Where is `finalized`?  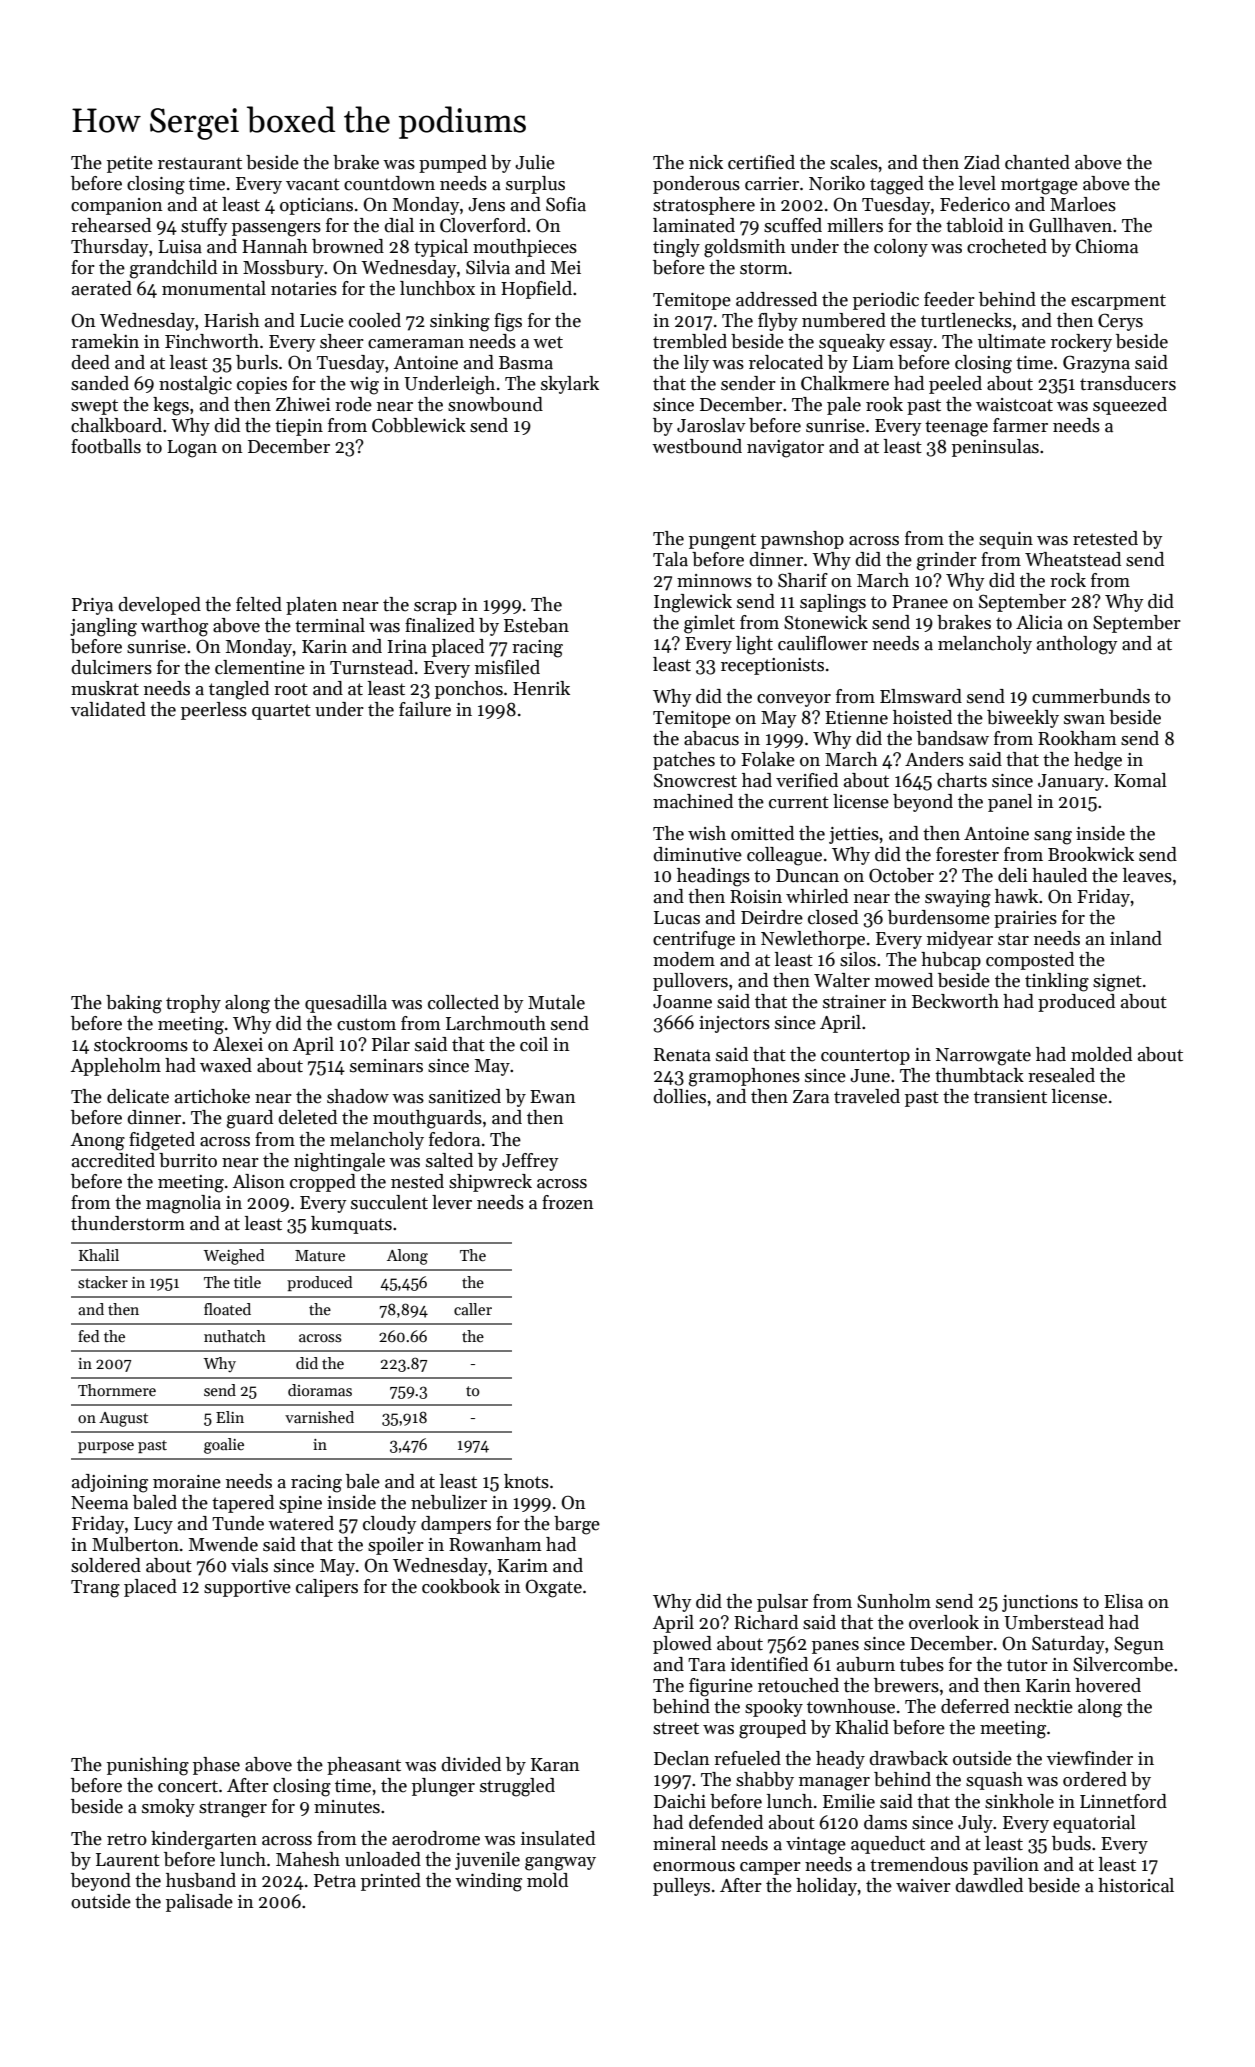
finalized is located at coordinates (440, 625).
